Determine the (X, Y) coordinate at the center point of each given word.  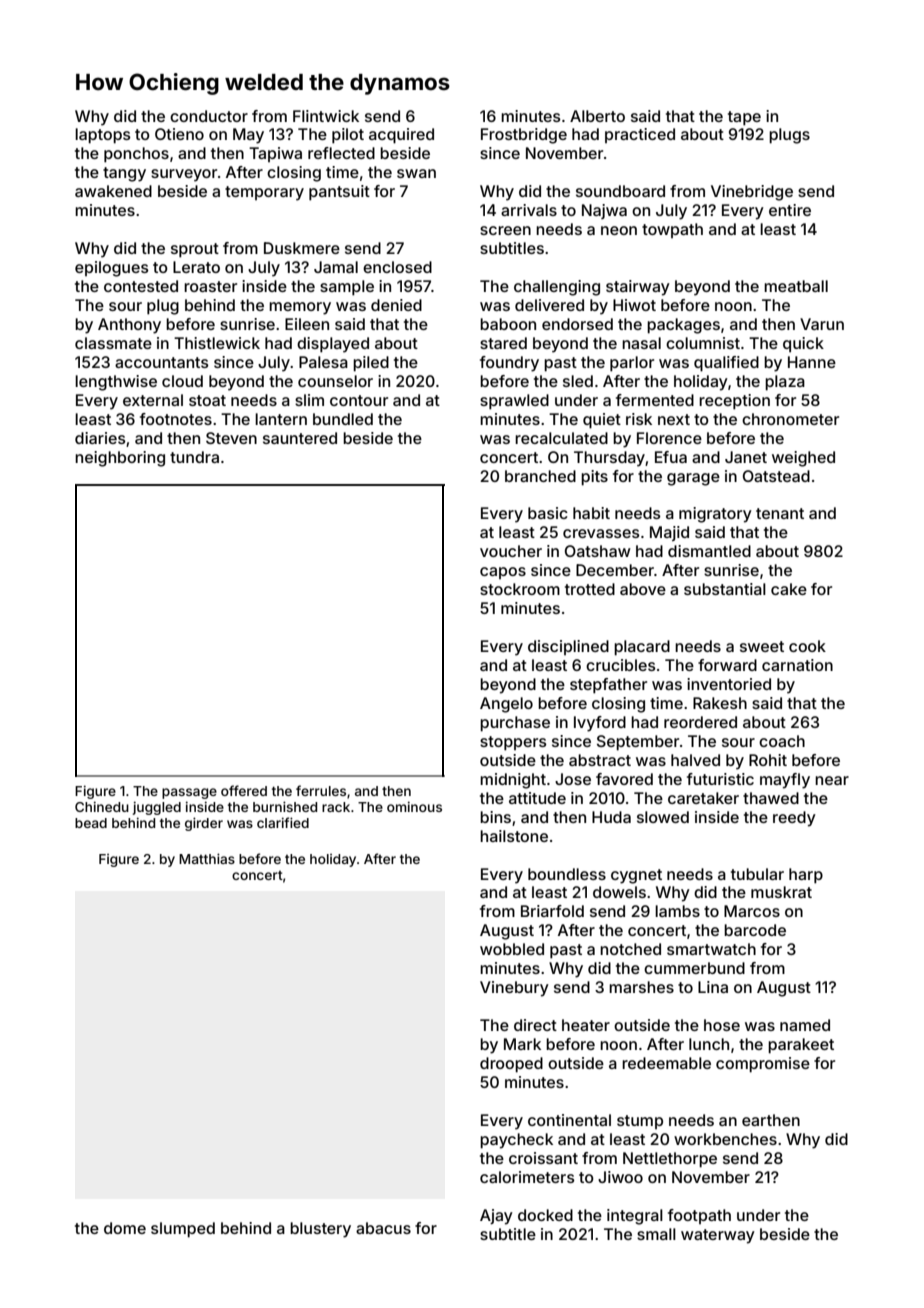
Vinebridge (752, 193)
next (674, 419)
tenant (780, 513)
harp (806, 876)
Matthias (207, 858)
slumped (183, 1230)
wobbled (512, 949)
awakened (113, 191)
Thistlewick (217, 343)
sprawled (514, 402)
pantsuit (339, 193)
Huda (611, 817)
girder (204, 824)
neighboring (120, 459)
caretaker (703, 798)
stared (503, 343)
